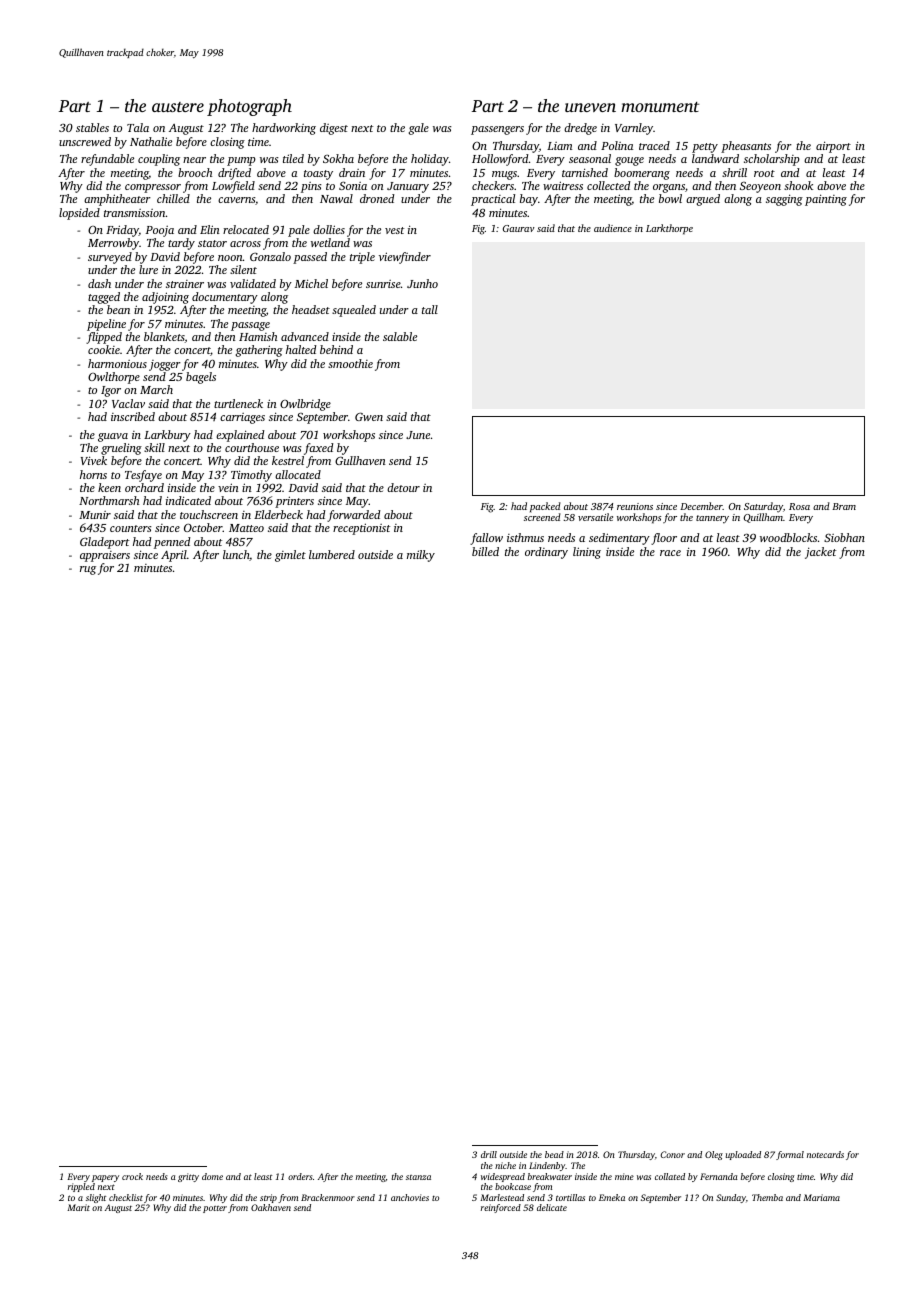 This document has width=924, height=1308. Describe the element at coordinates (485, 551) in the document. I see `billed` at that location.
